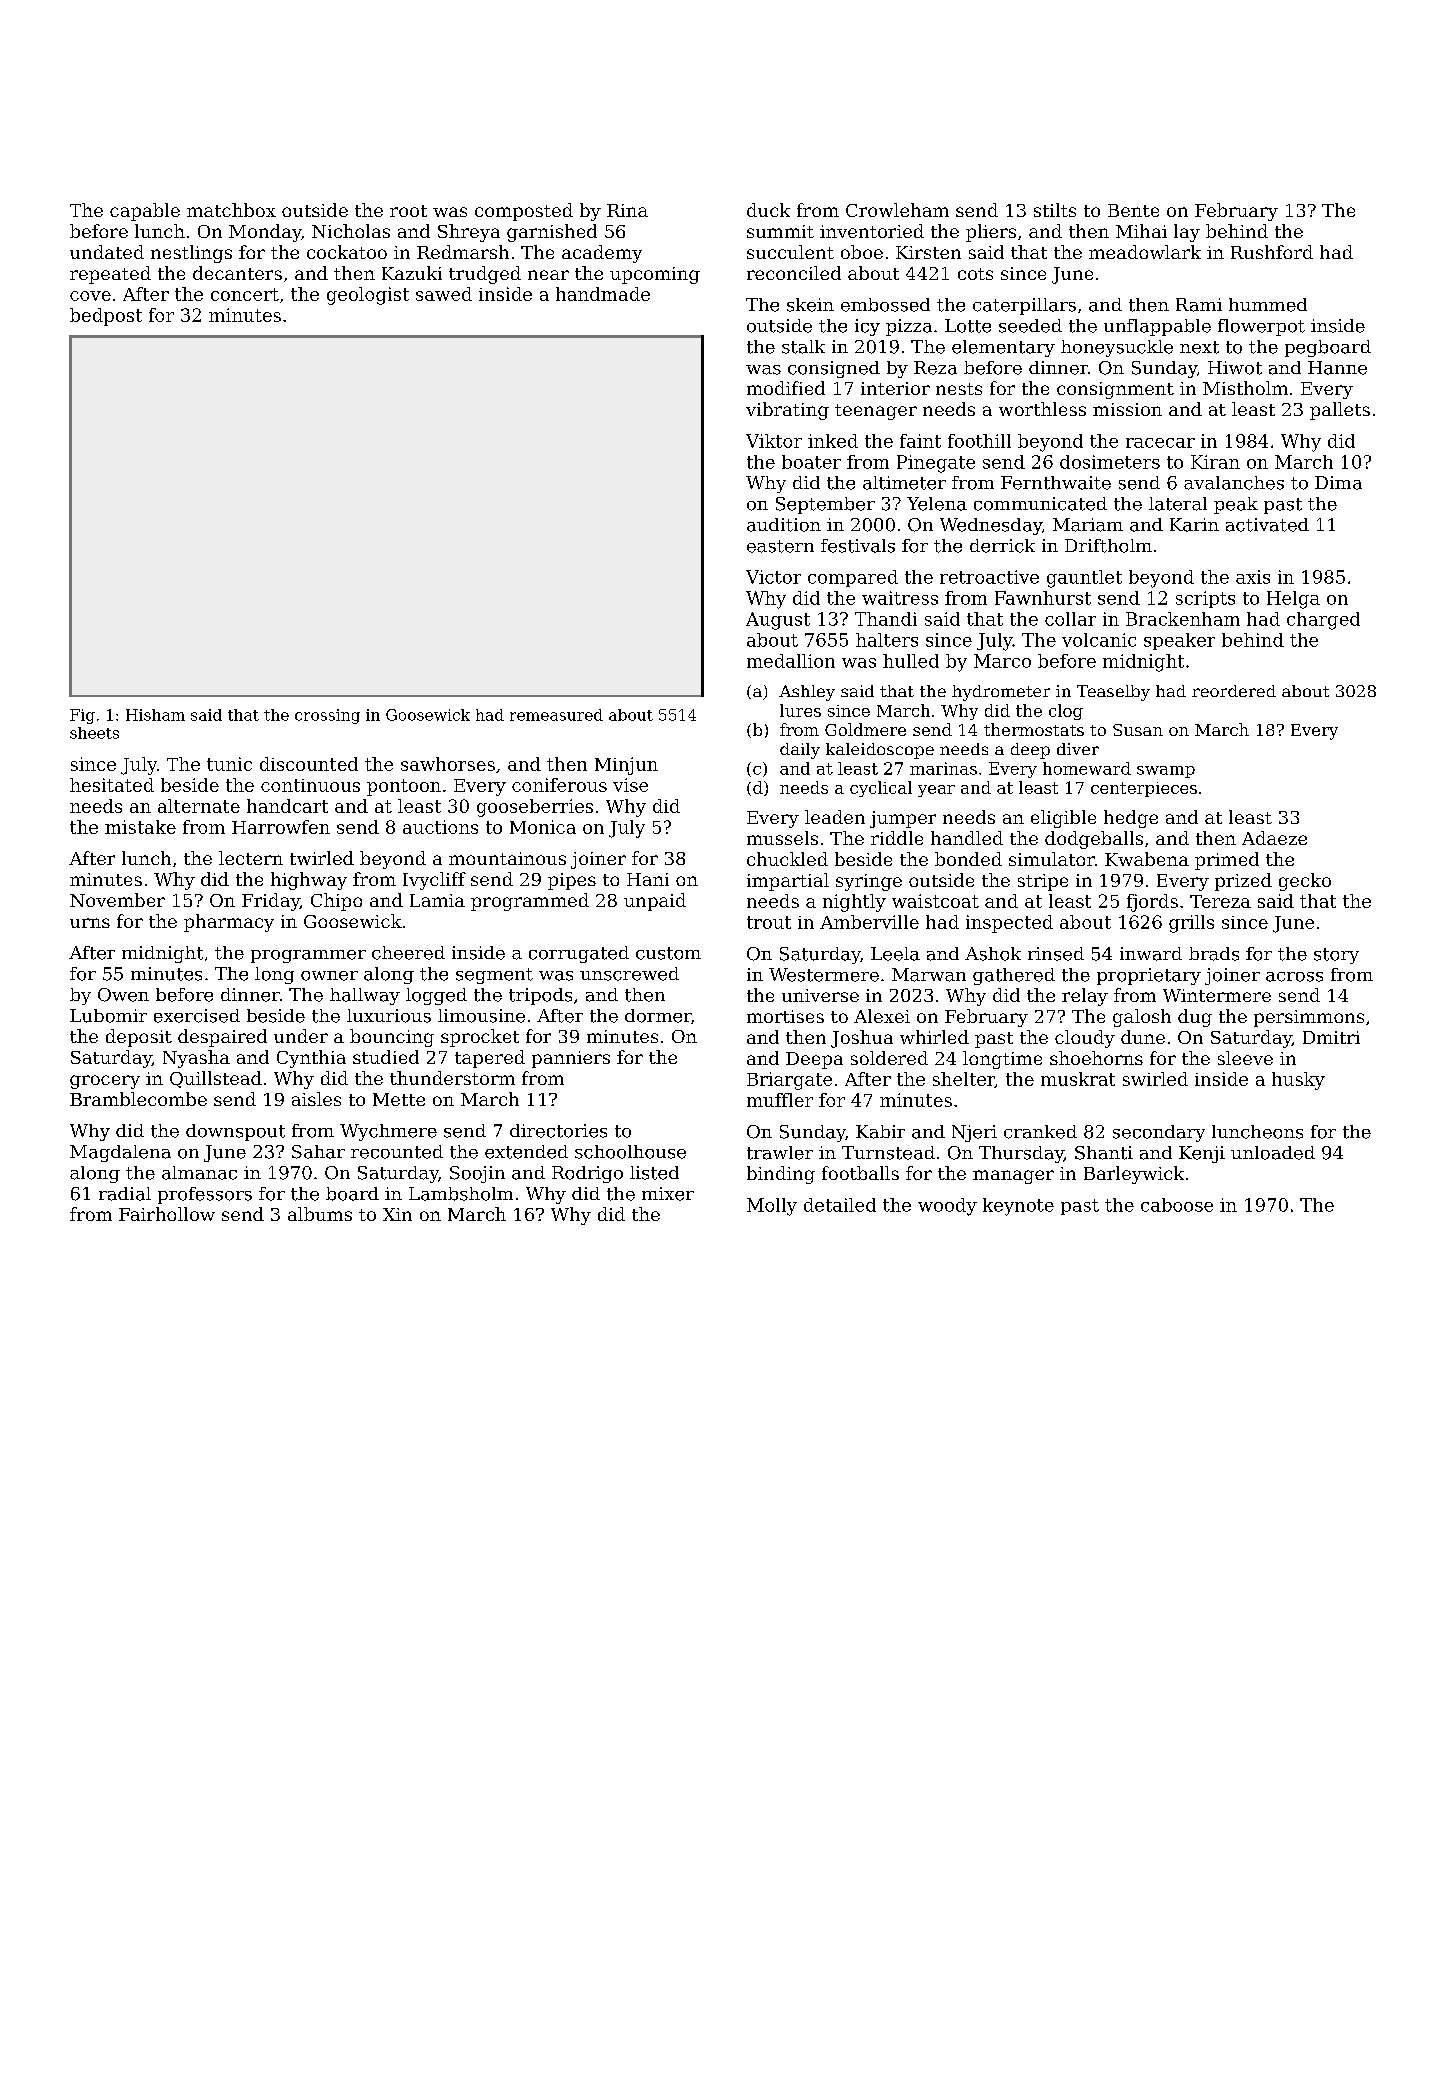 The image size is (1450, 2100). I want to click on Fairhollow, so click(167, 1214).
